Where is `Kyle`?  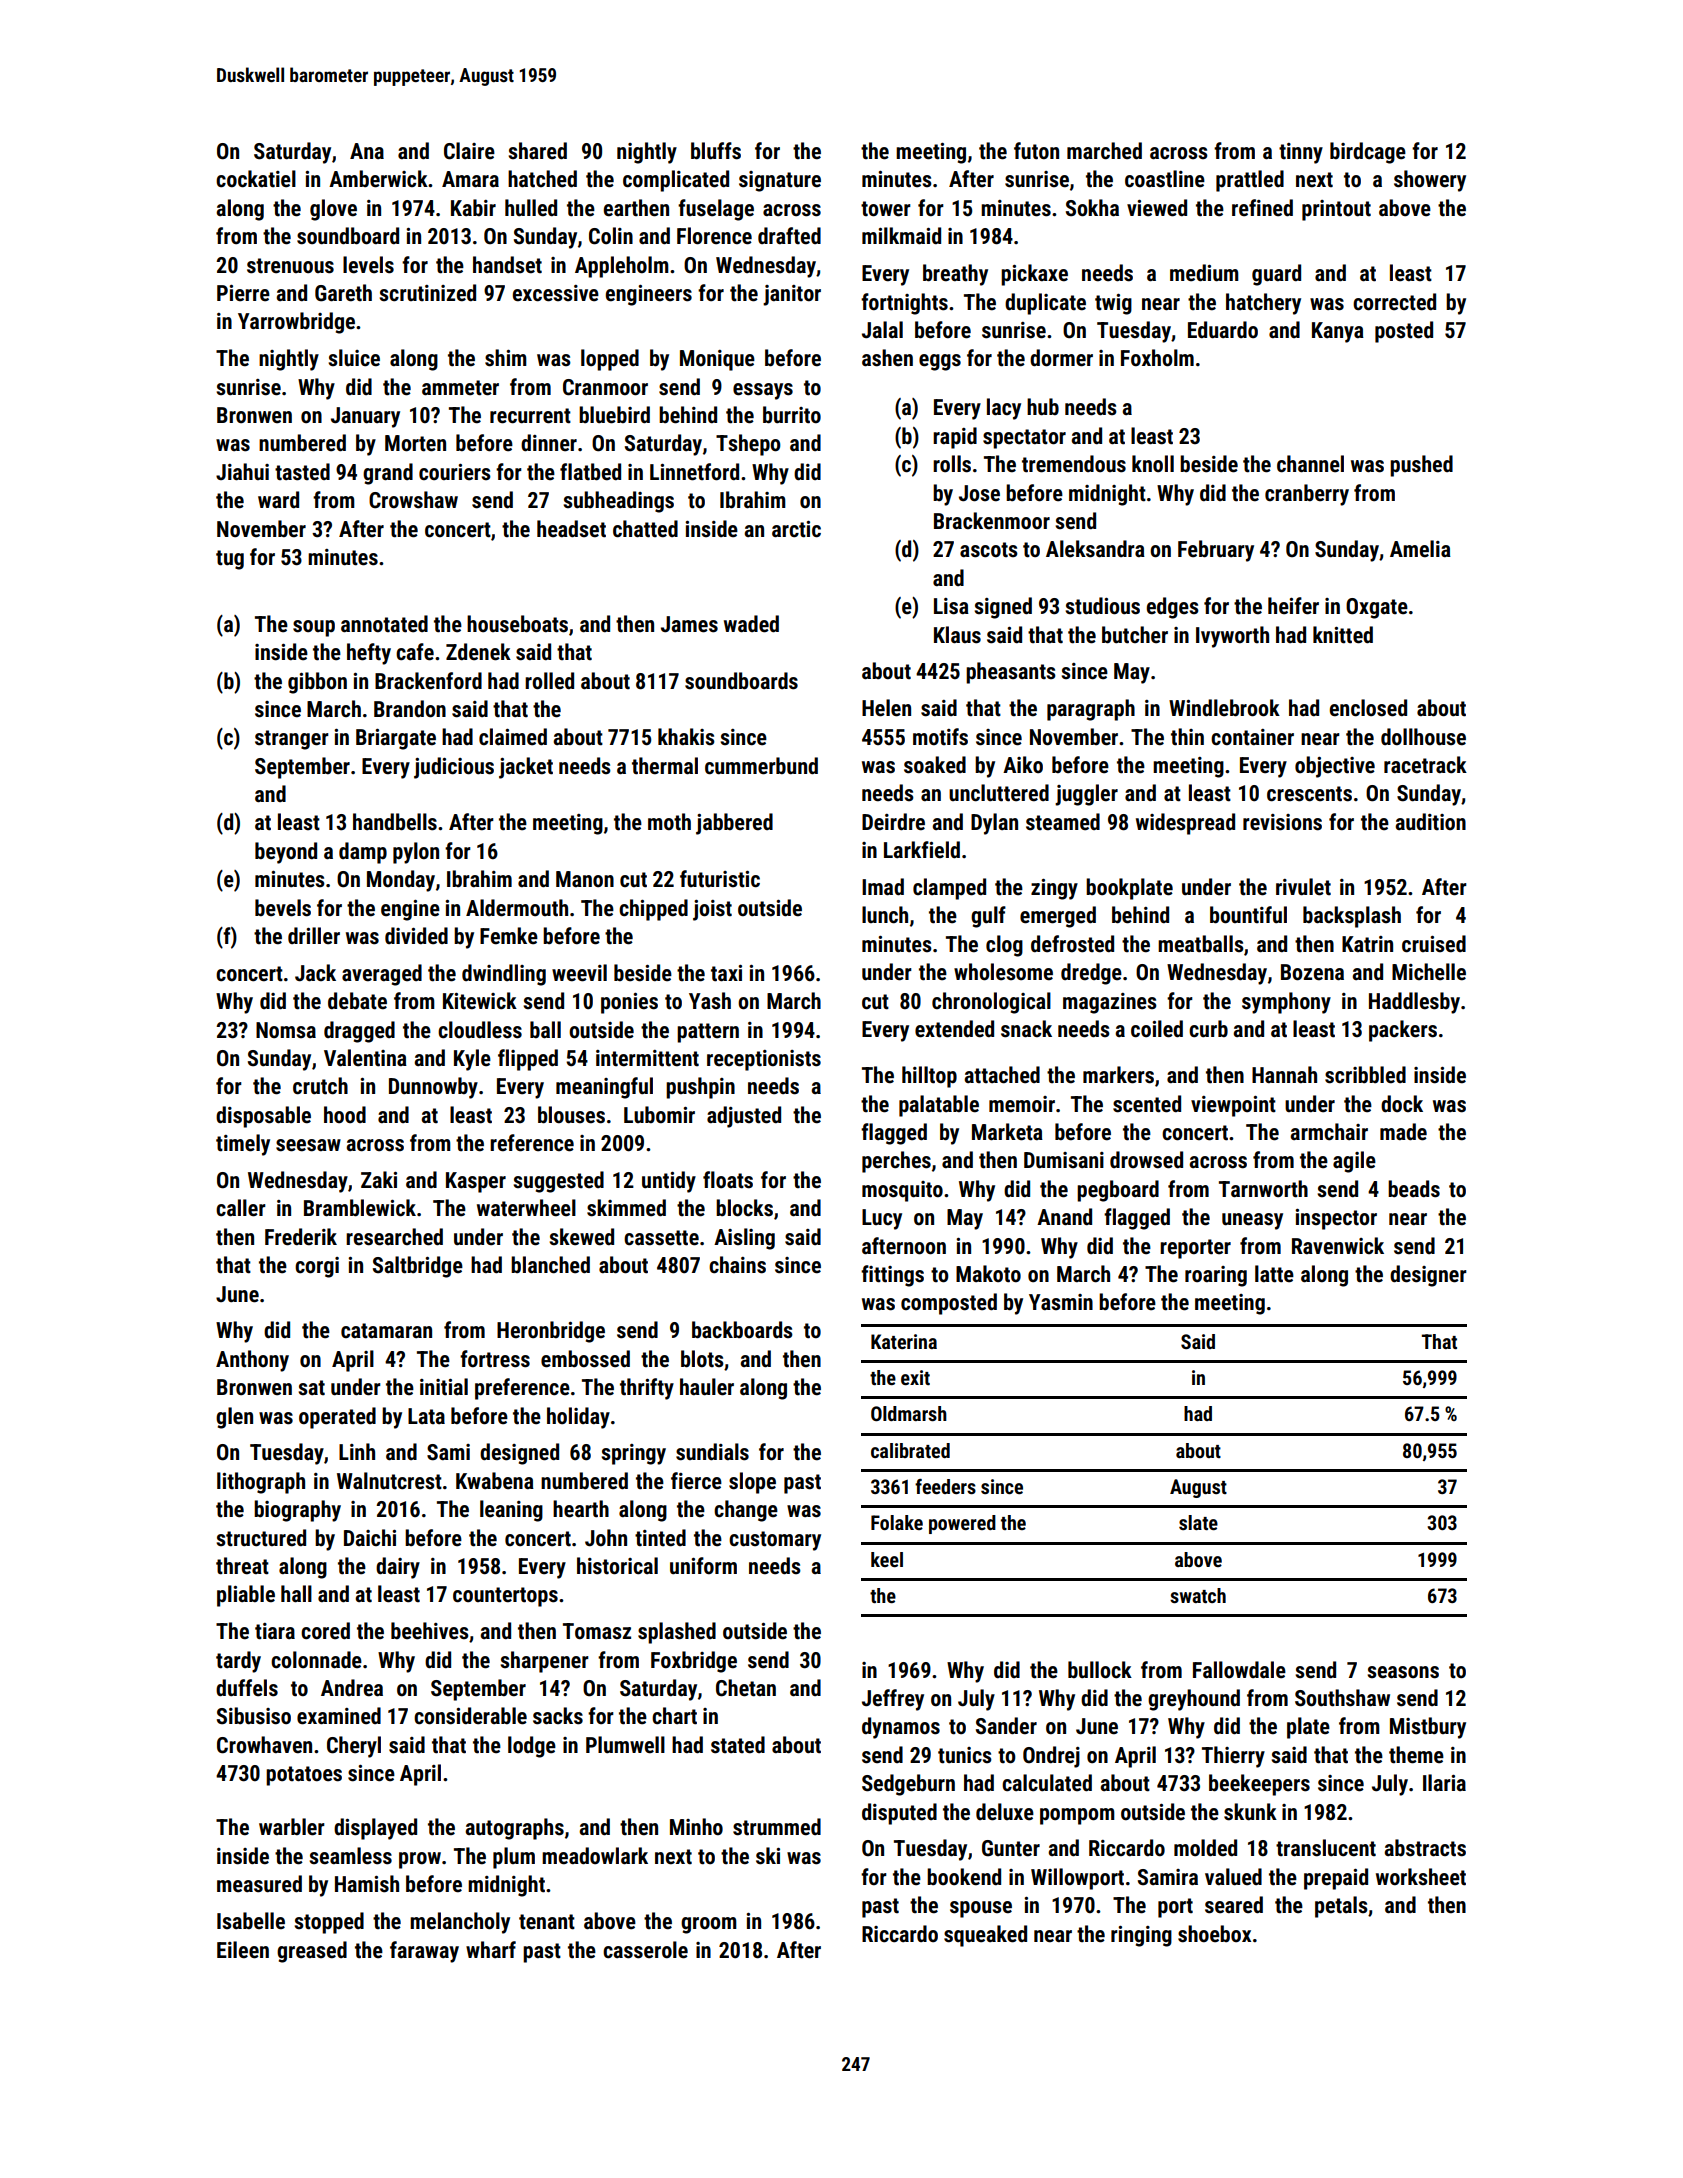
Kyle is located at coordinates (472, 1060).
